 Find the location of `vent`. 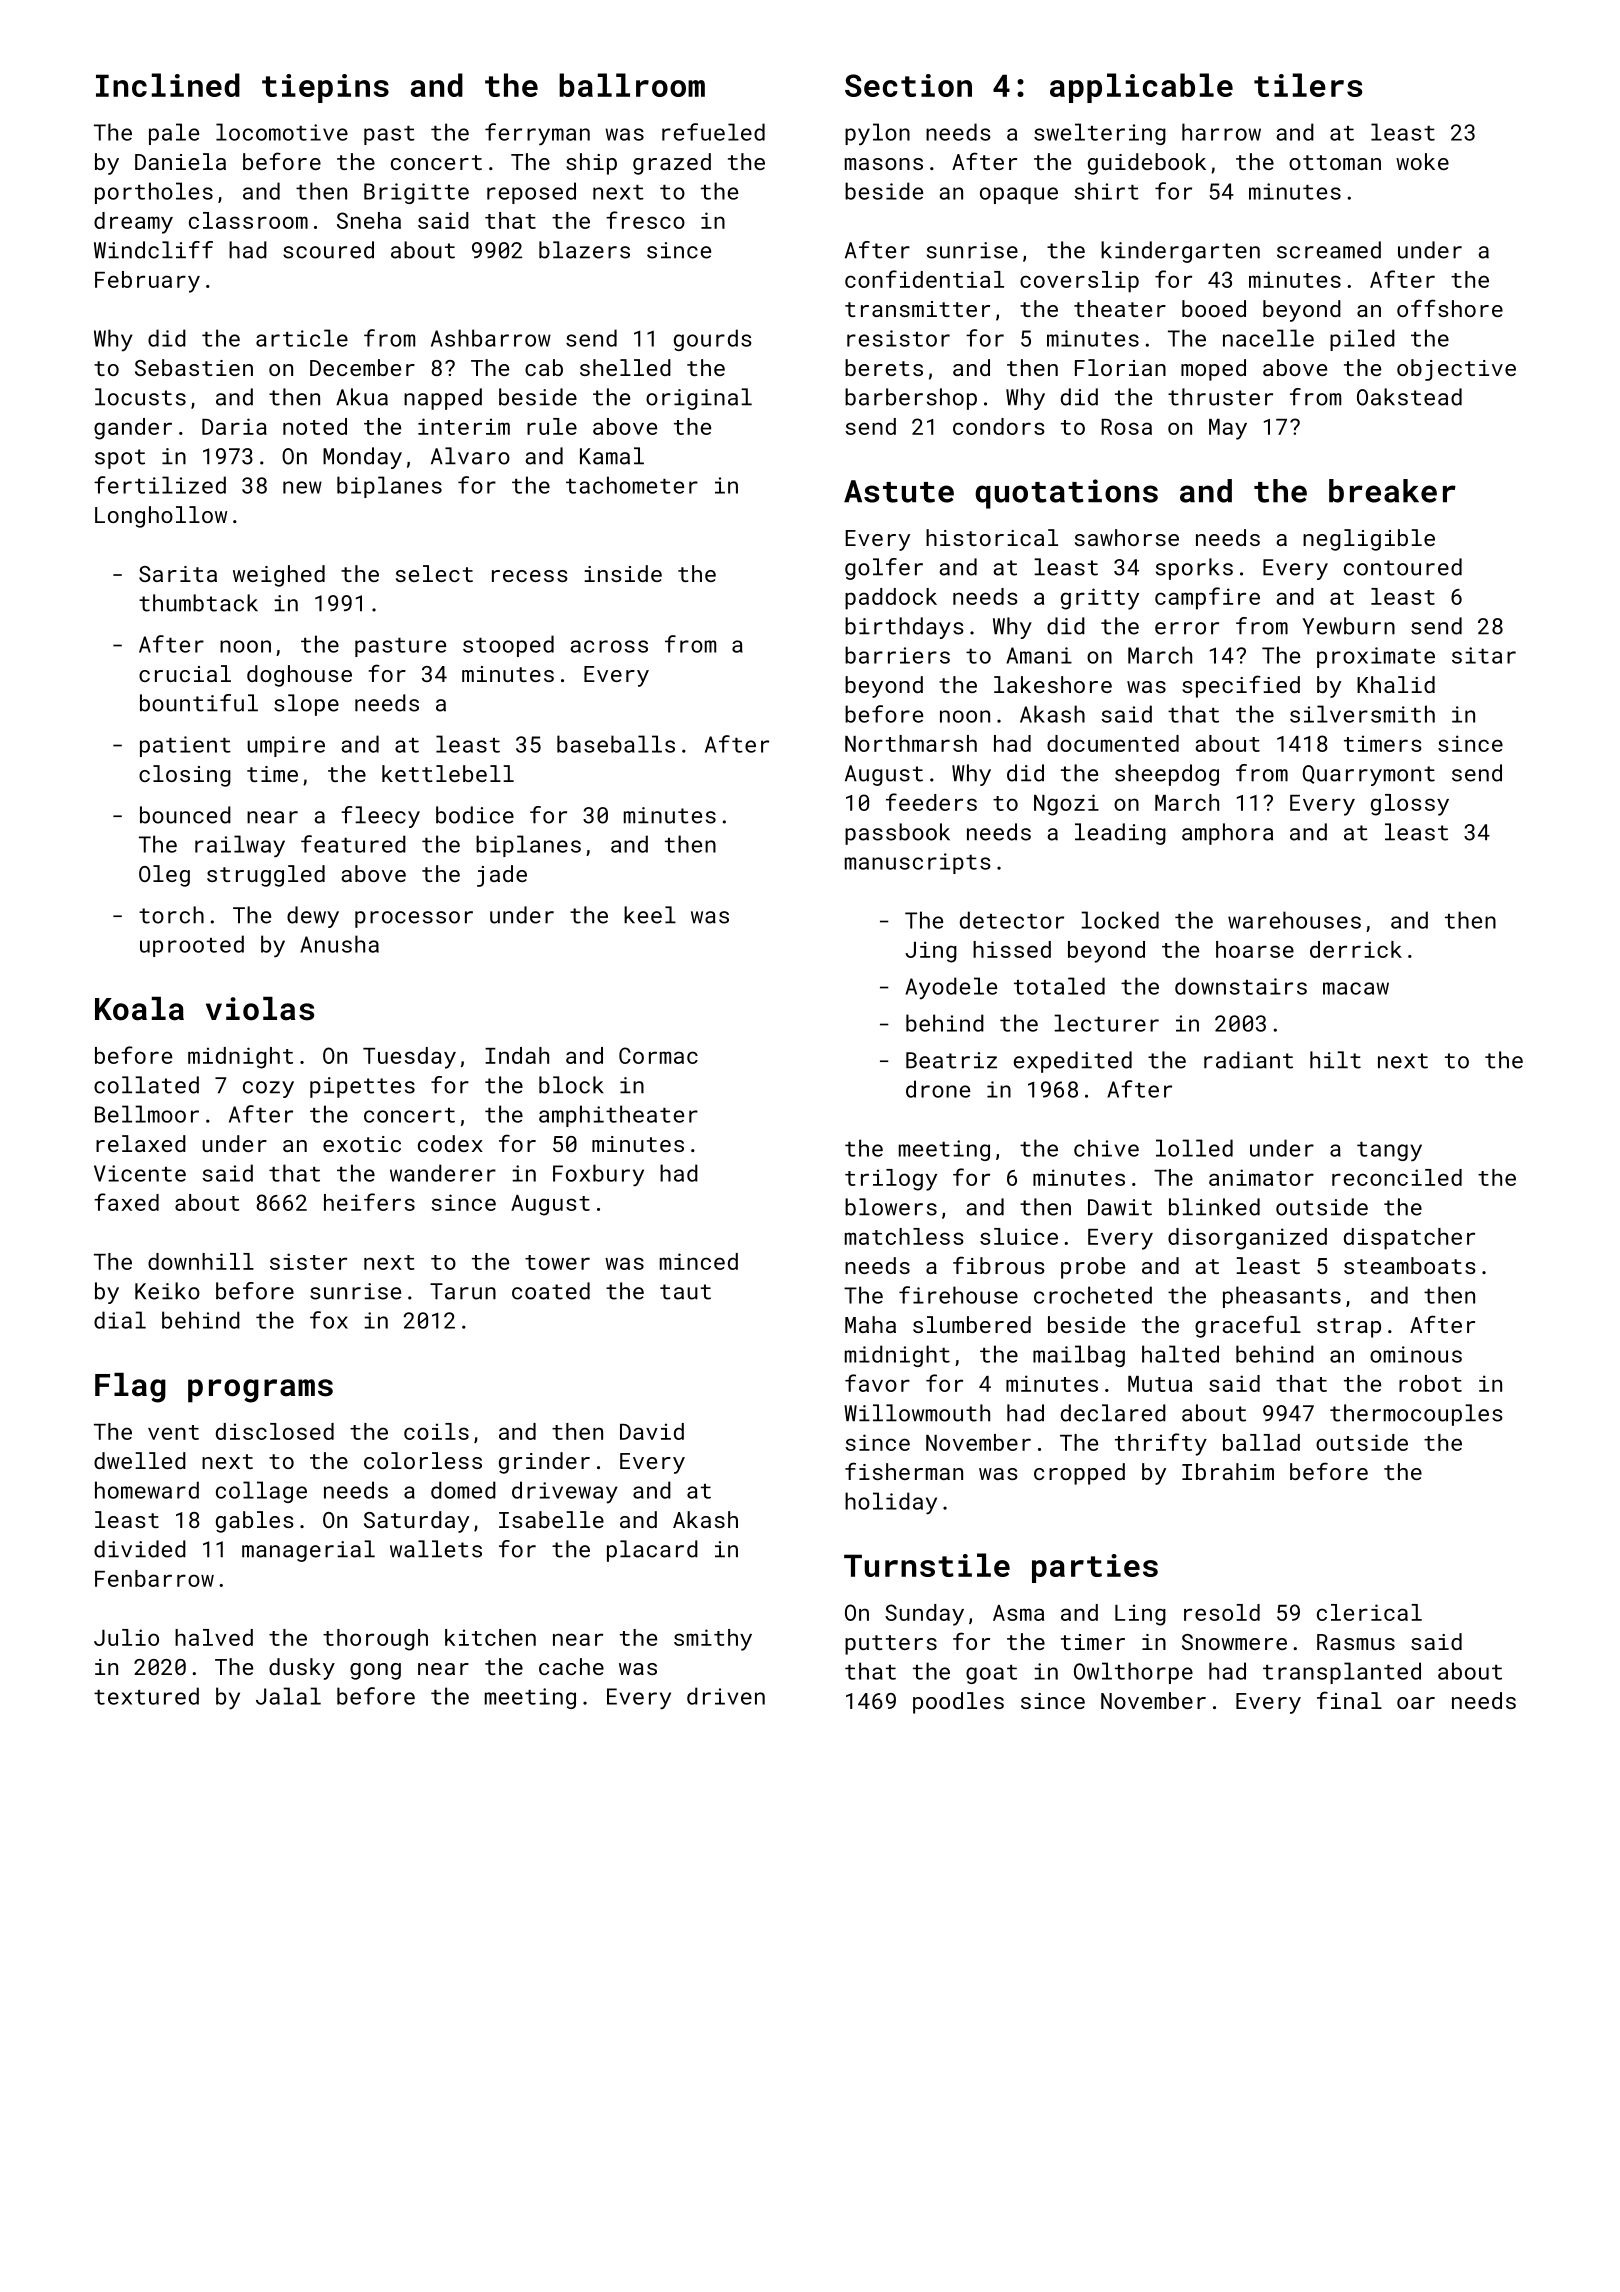

vent is located at coordinates (173, 1432).
